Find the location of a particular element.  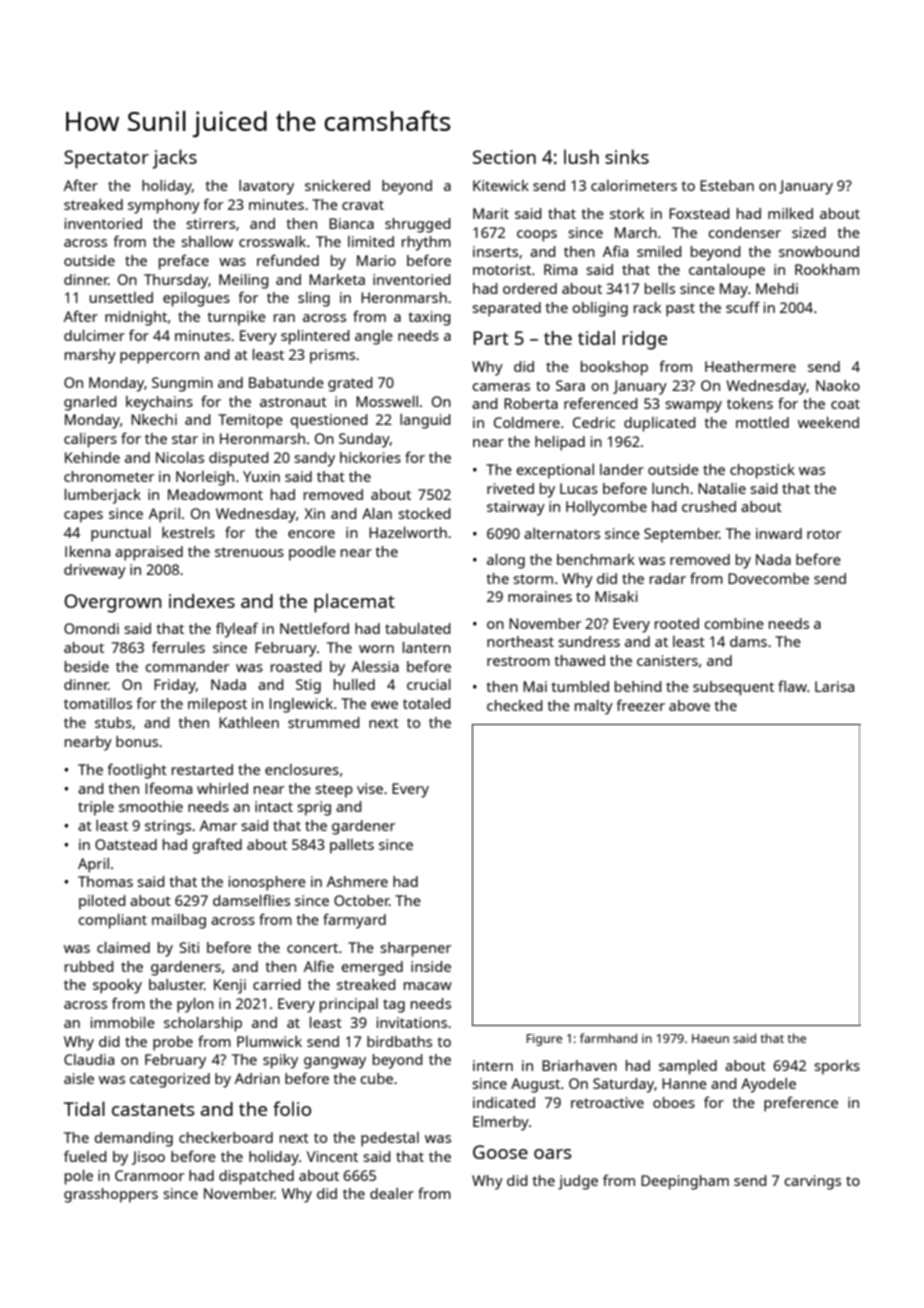

coops is located at coordinates (537, 236).
